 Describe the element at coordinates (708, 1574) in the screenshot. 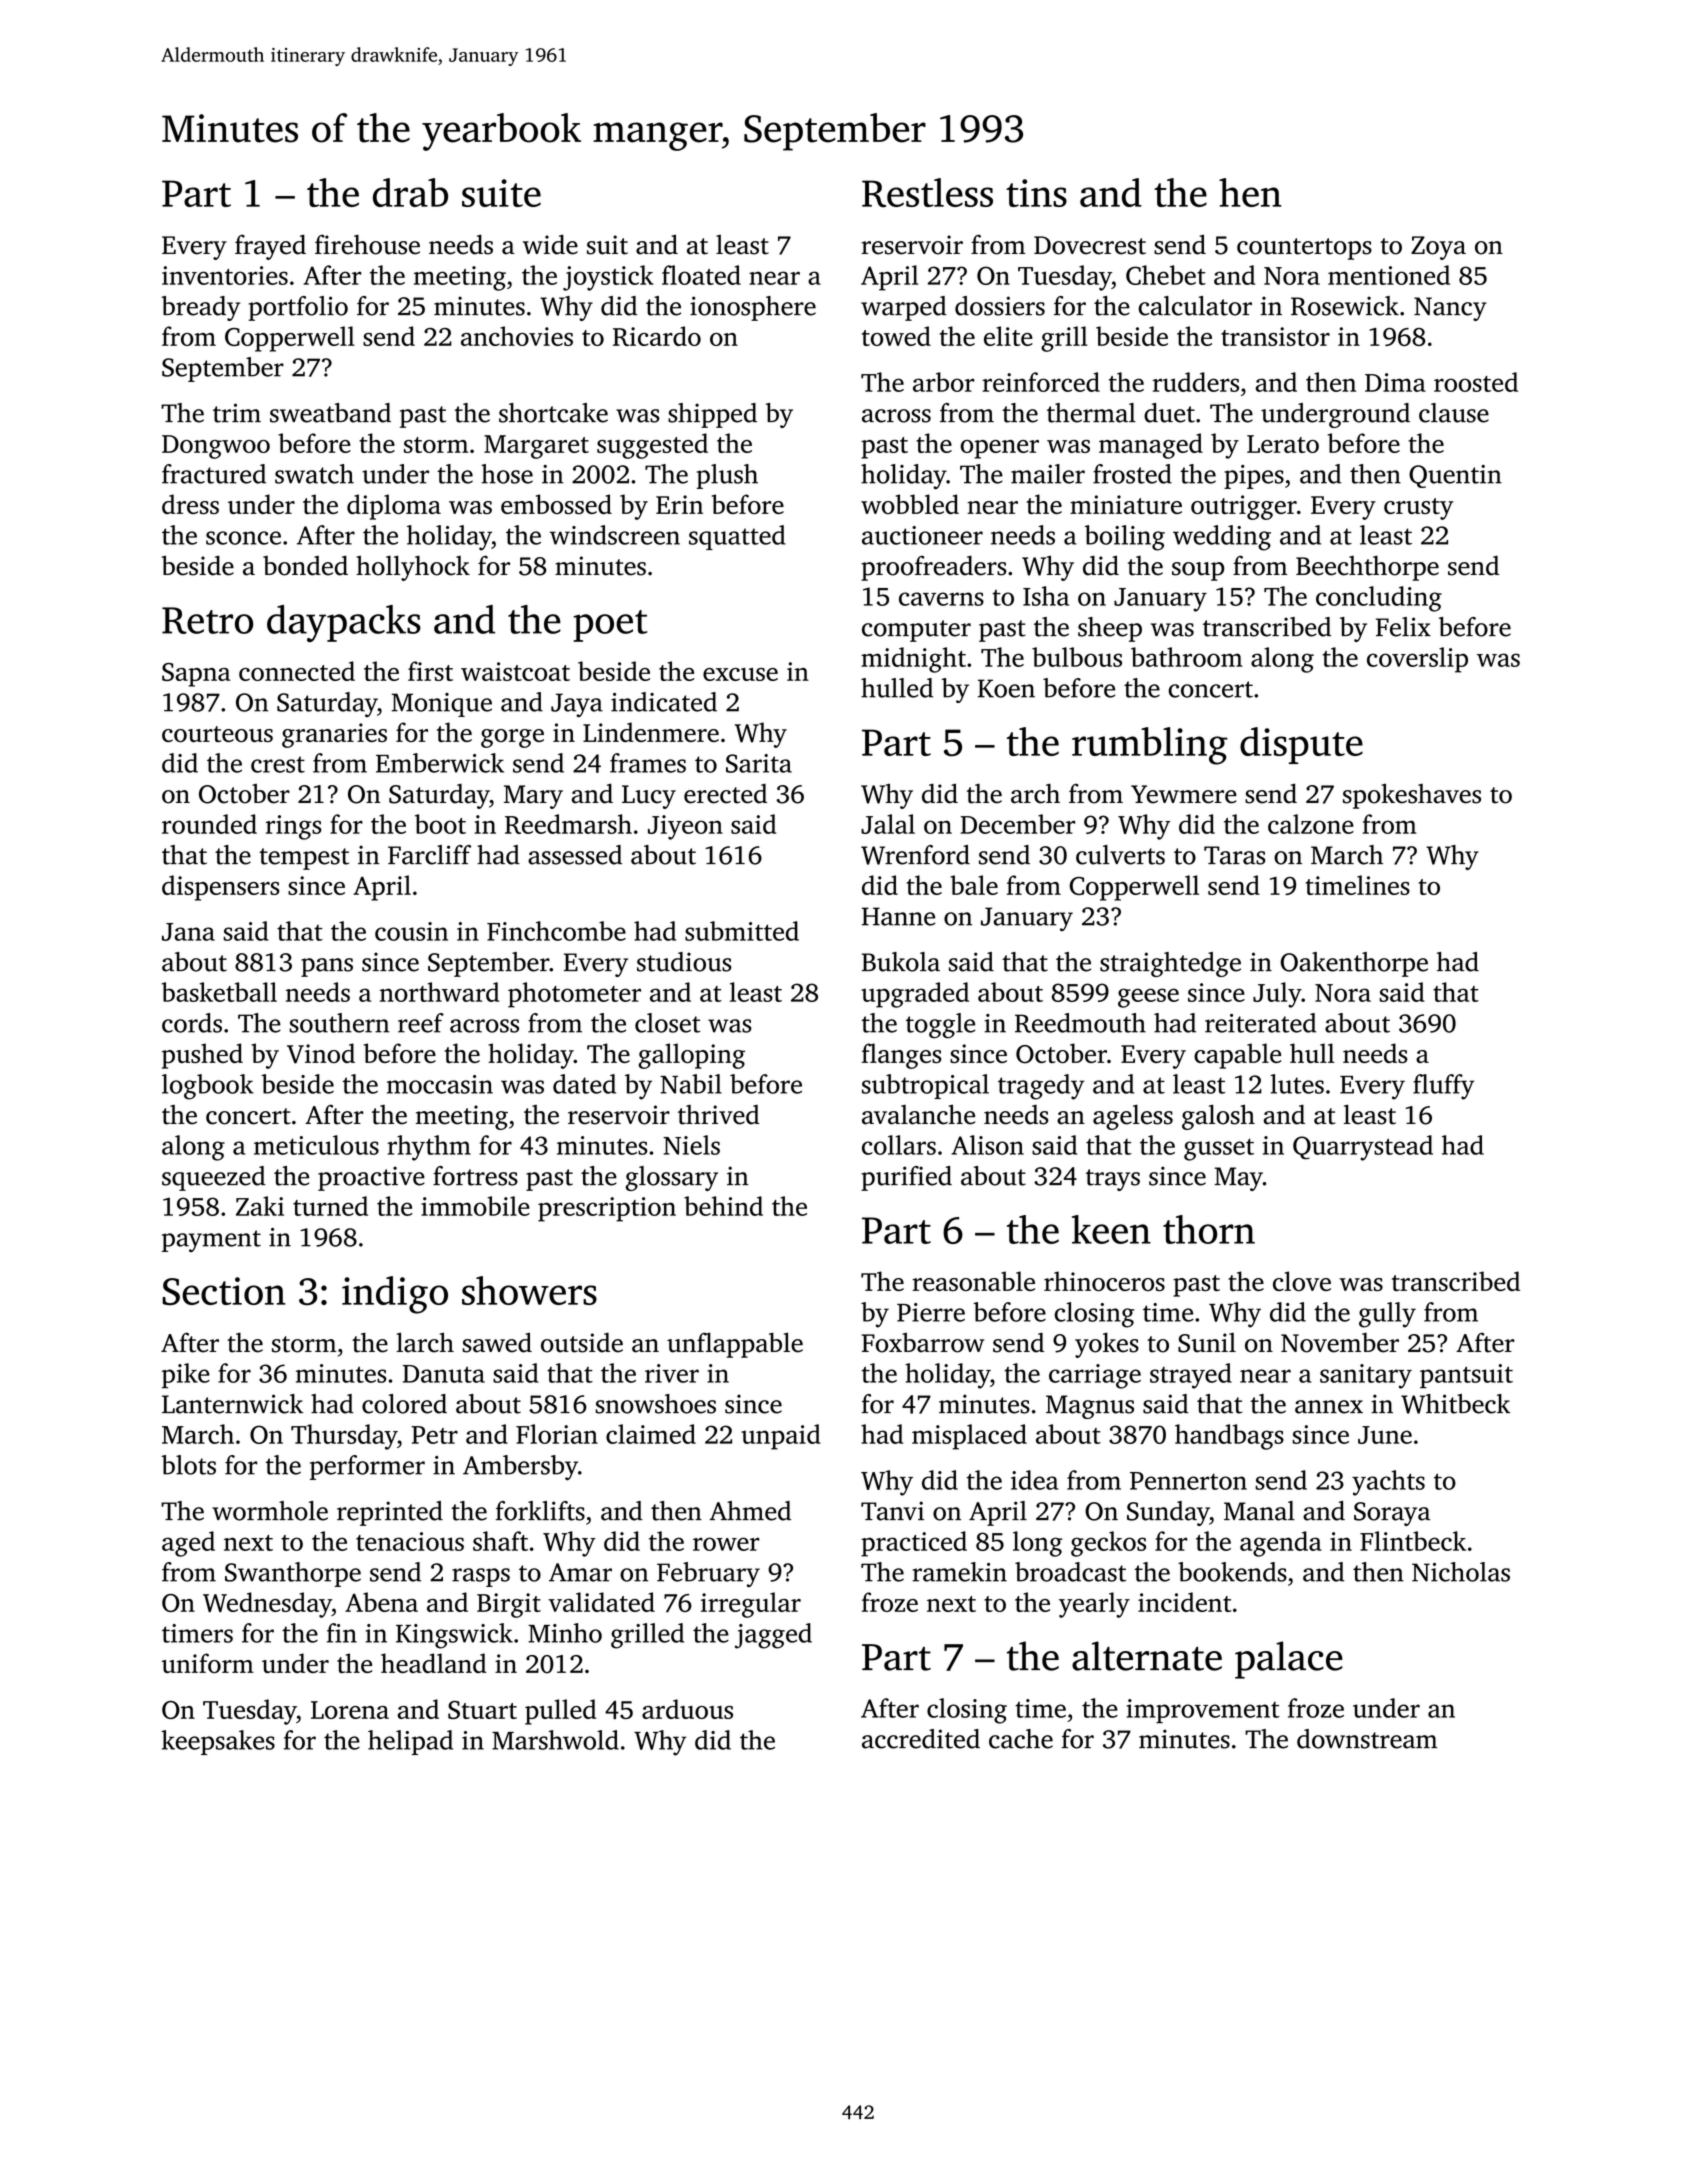

I see `February` at that location.
